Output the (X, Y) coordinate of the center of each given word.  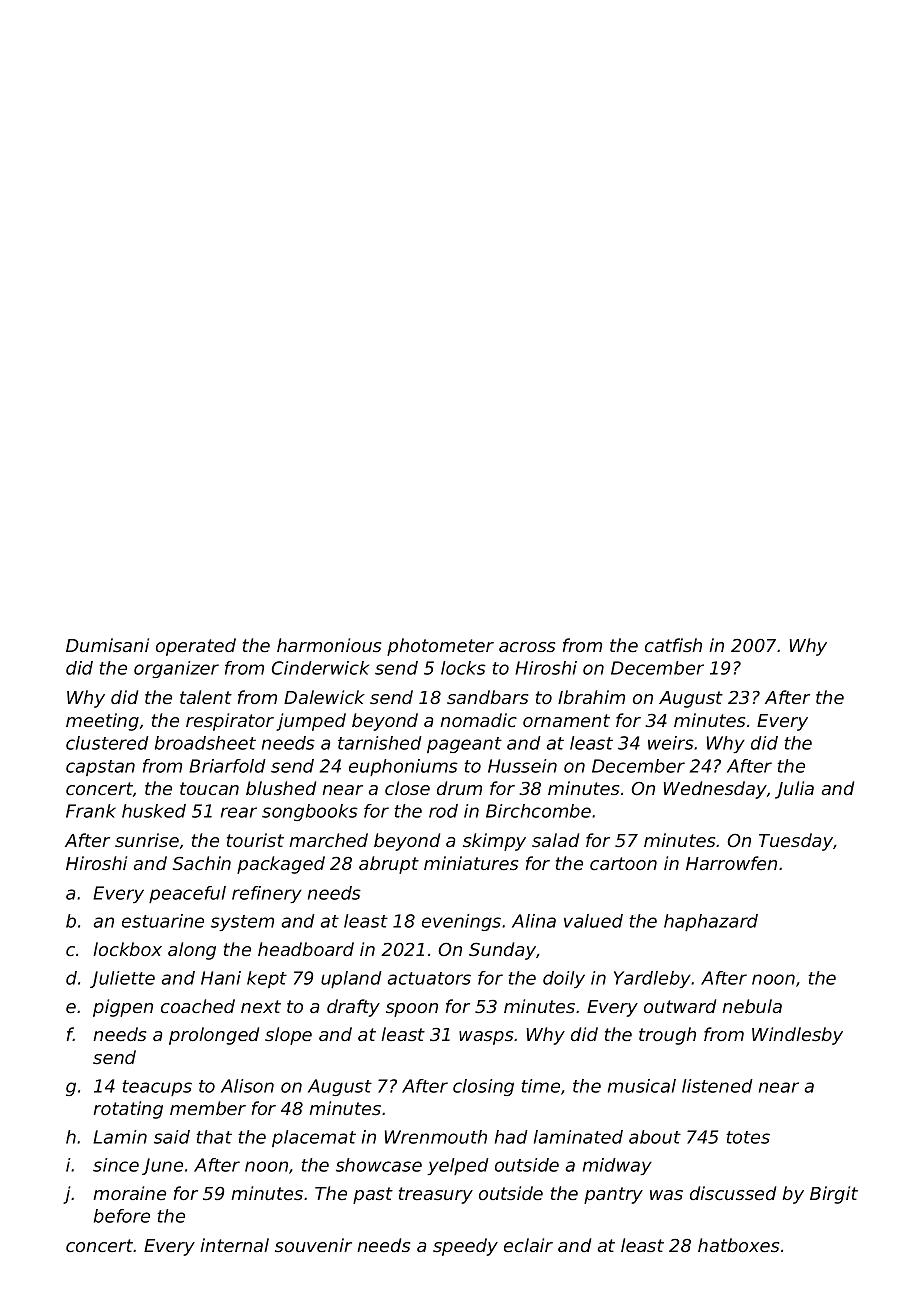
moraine (129, 1193)
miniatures (471, 863)
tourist (255, 840)
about (655, 1137)
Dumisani (107, 645)
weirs (671, 743)
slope (288, 1036)
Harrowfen (731, 863)
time (540, 1086)
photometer (440, 647)
